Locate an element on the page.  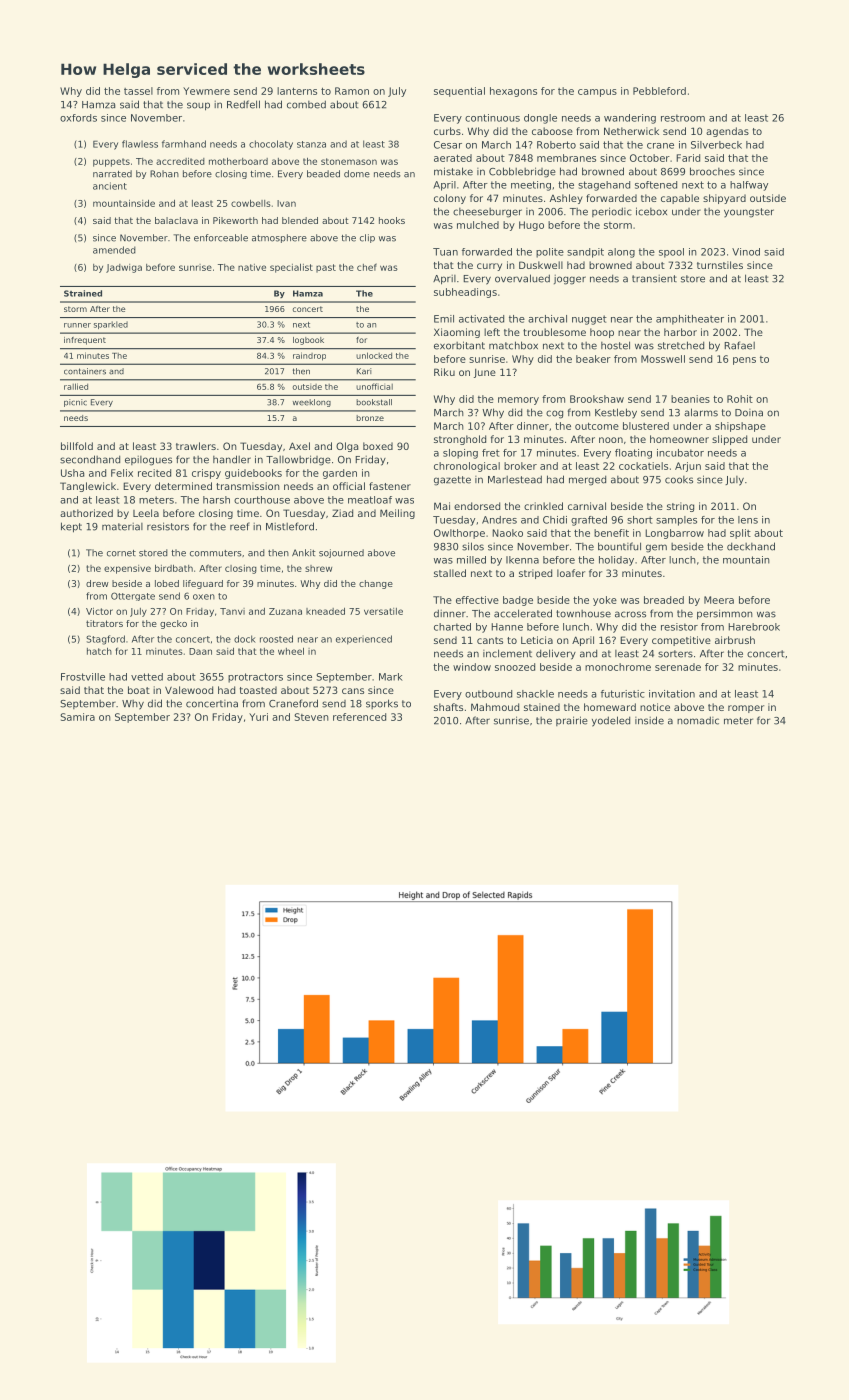
blustered is located at coordinates (646, 426).
